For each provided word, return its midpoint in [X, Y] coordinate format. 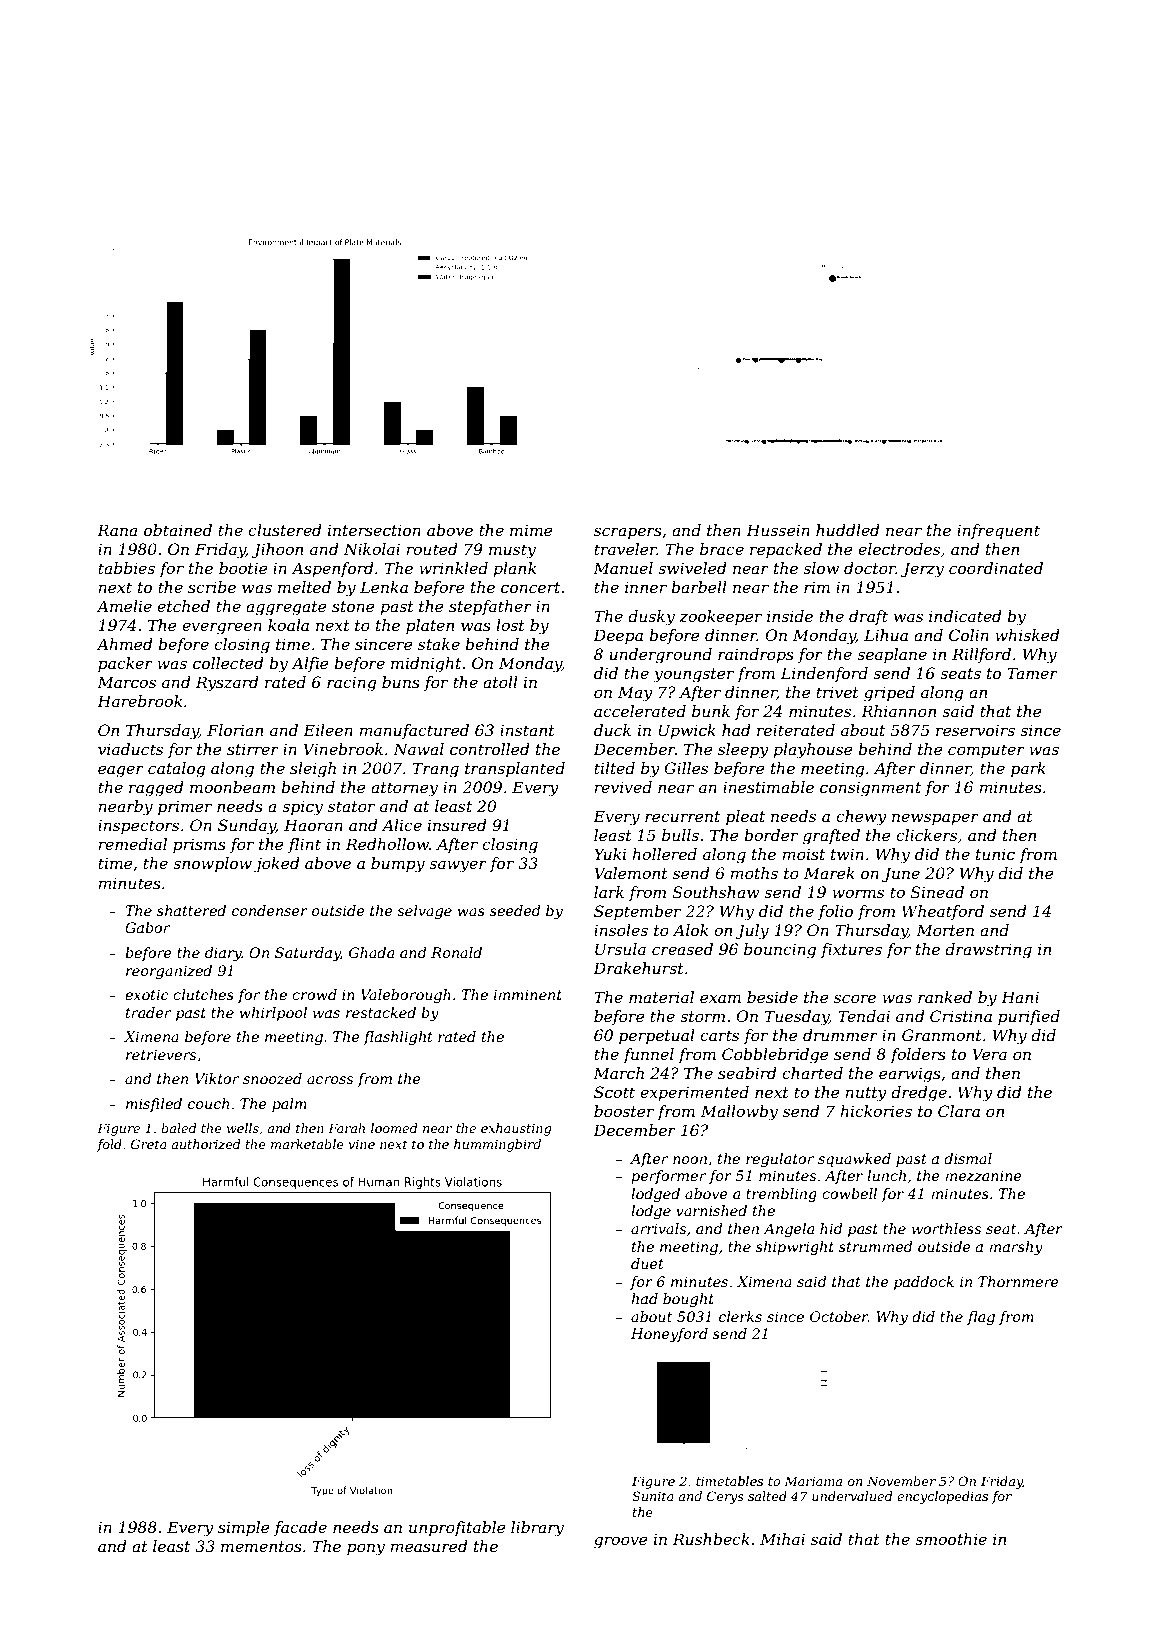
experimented [694, 1094]
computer [986, 751]
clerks [740, 1316]
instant [527, 730]
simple [244, 1528]
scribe [212, 587]
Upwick [687, 732]
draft [868, 617]
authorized [206, 1144]
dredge [919, 1094]
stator [351, 806]
